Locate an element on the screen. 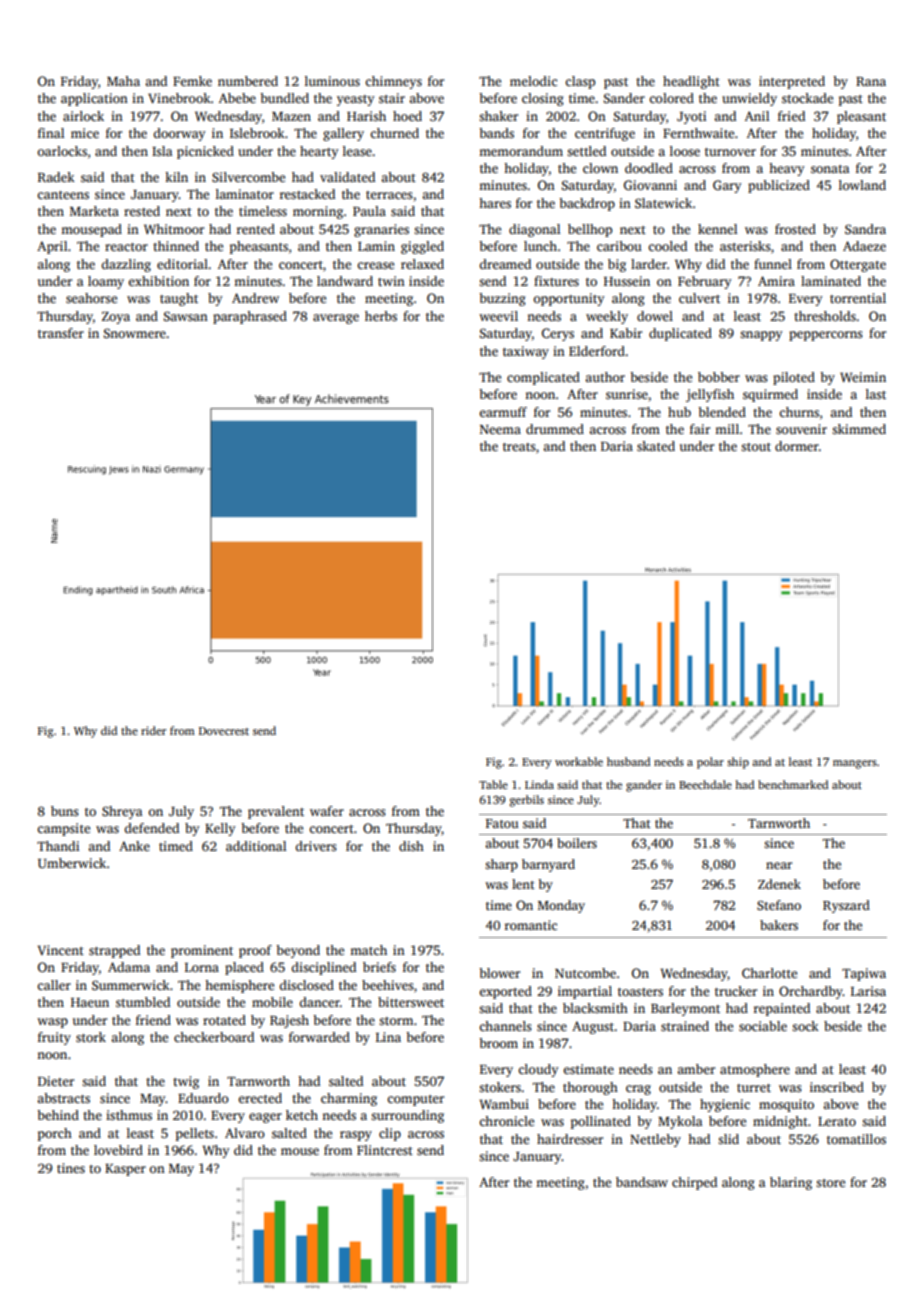 Image resolution: width=924 pixels, height=1308 pixels. average is located at coordinates (336, 319).
